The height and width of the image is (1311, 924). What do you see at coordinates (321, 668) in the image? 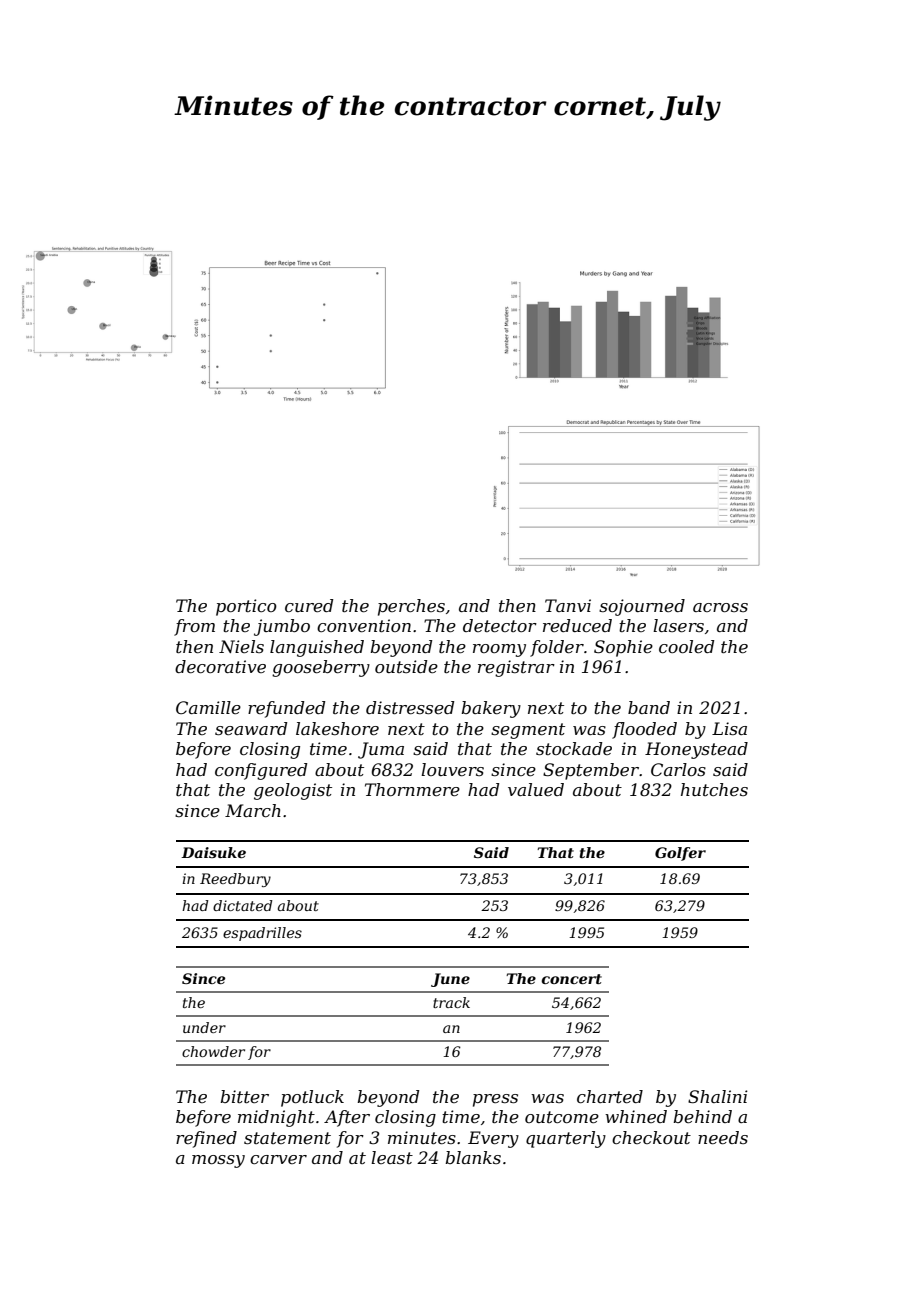
I see `gooseberry` at bounding box center [321, 668].
